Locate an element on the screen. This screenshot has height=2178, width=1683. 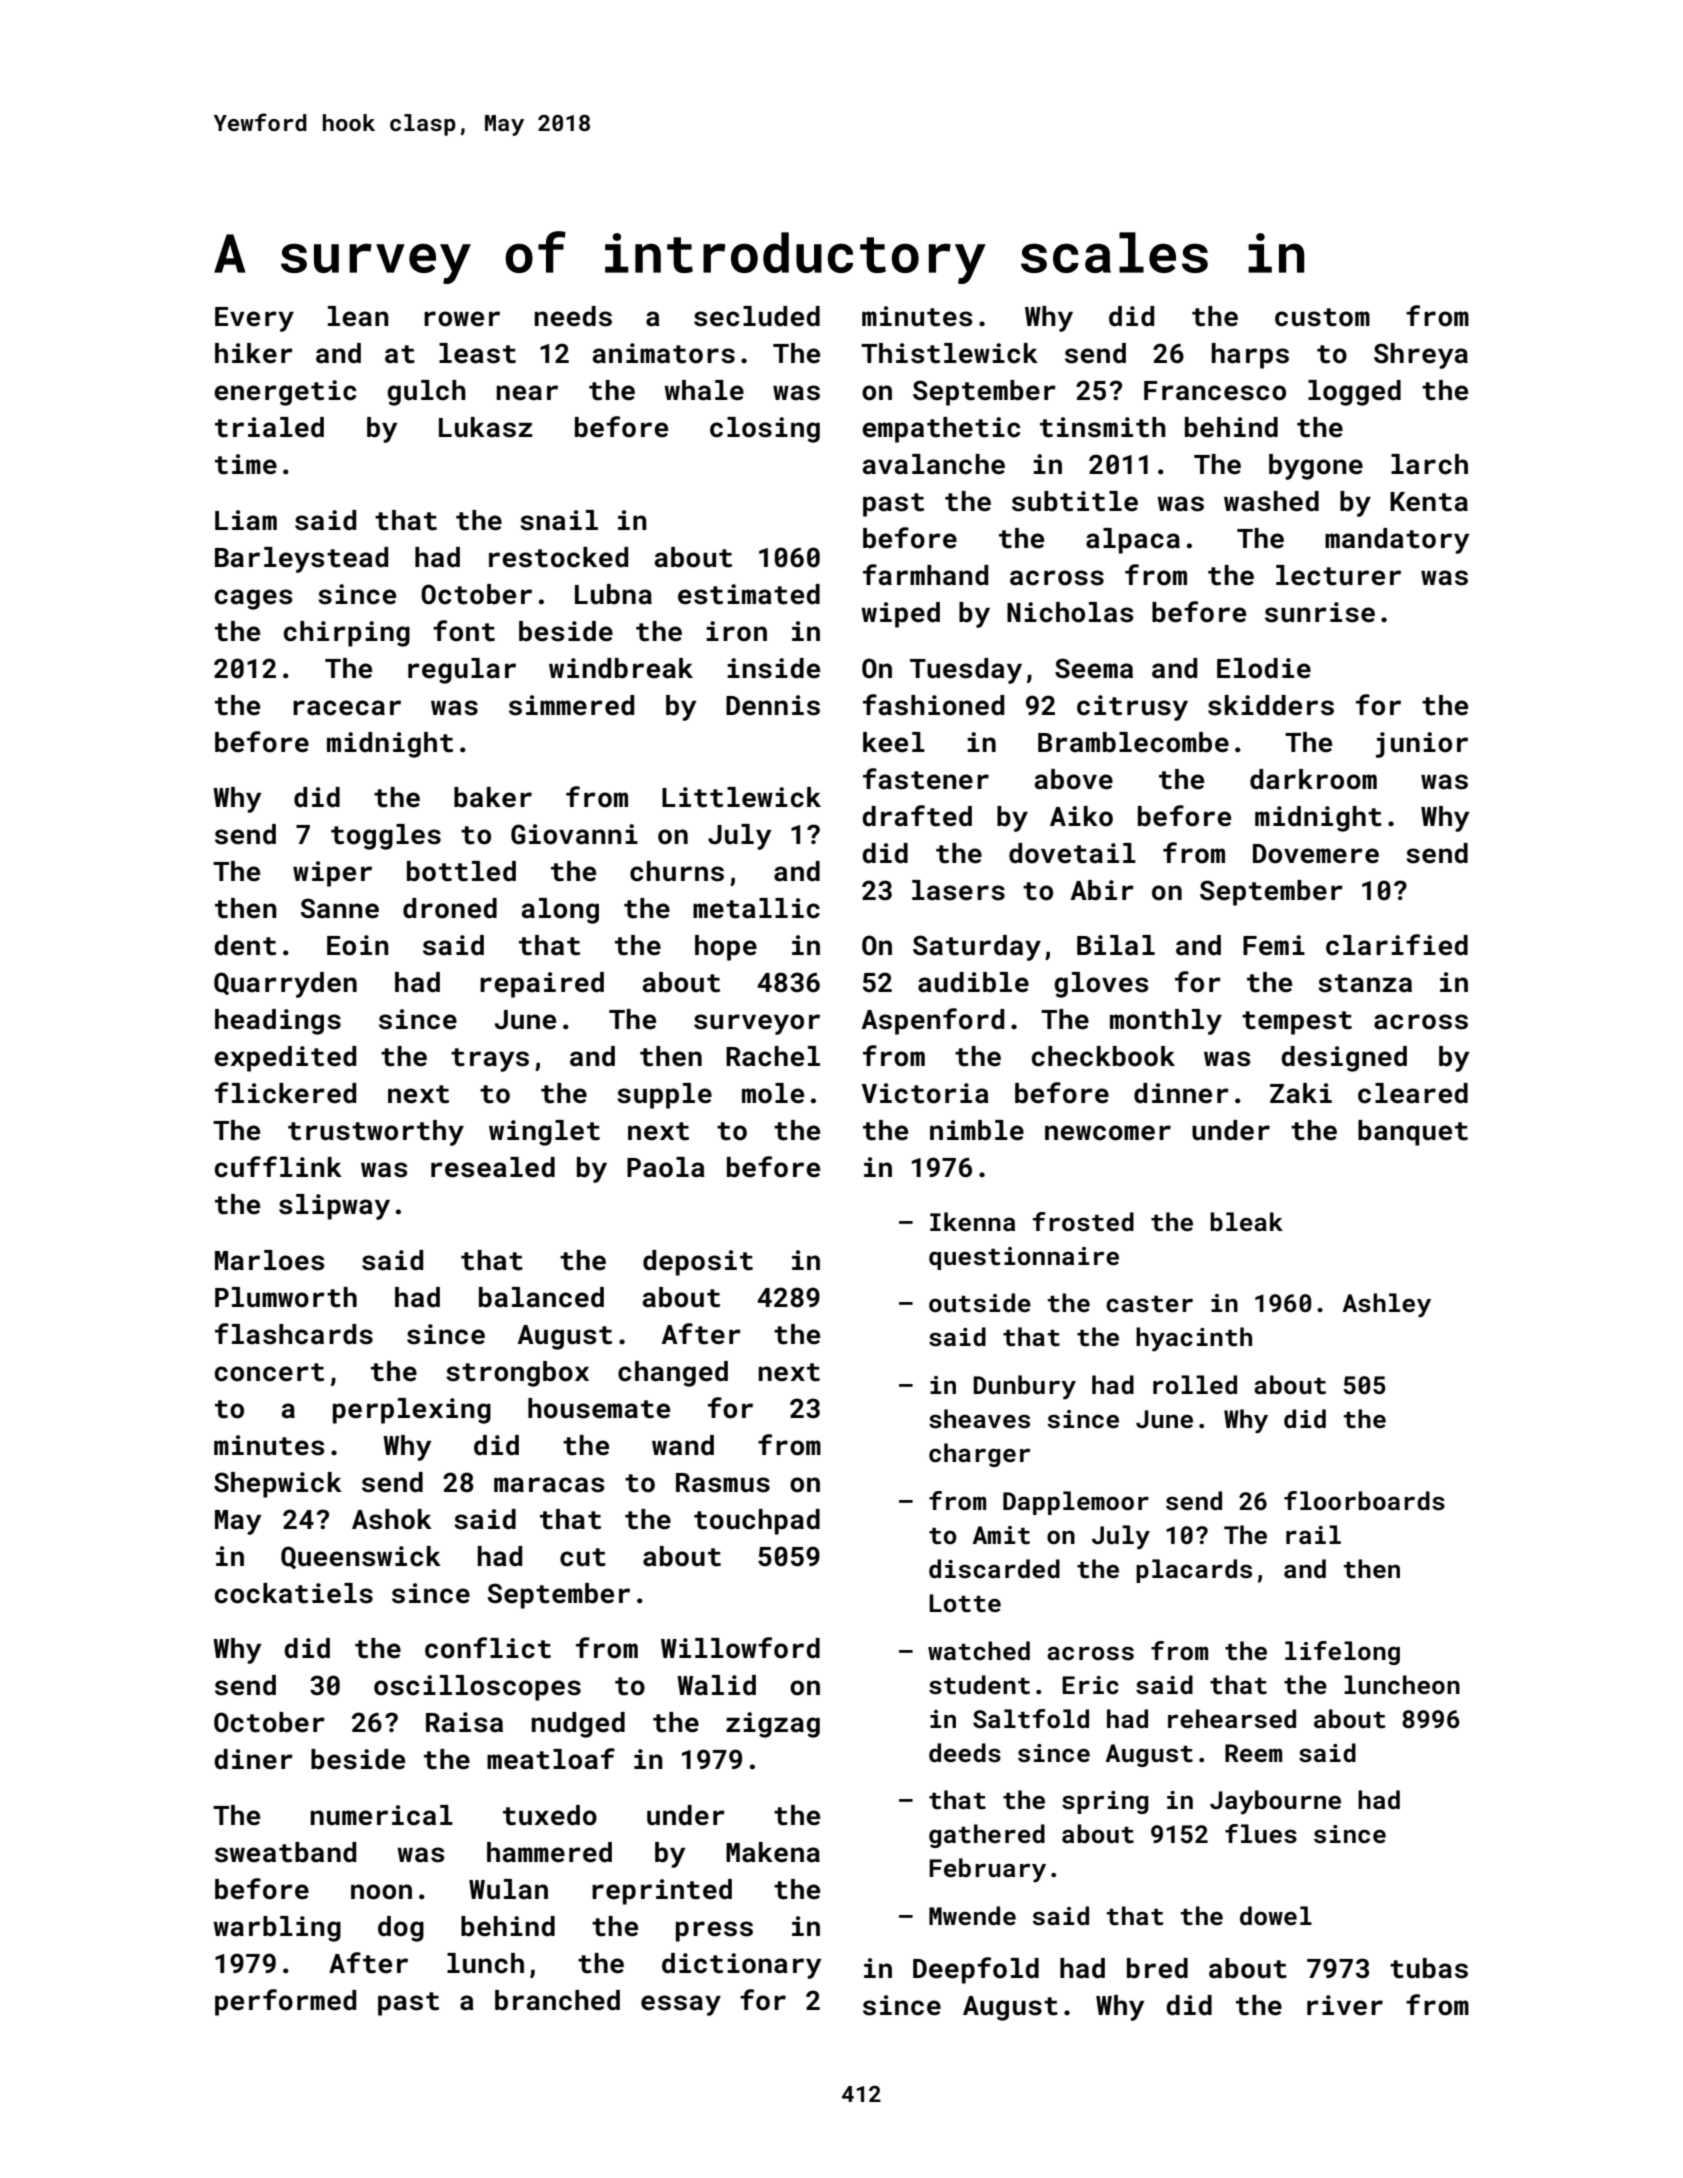
darkroom is located at coordinates (1313, 779).
